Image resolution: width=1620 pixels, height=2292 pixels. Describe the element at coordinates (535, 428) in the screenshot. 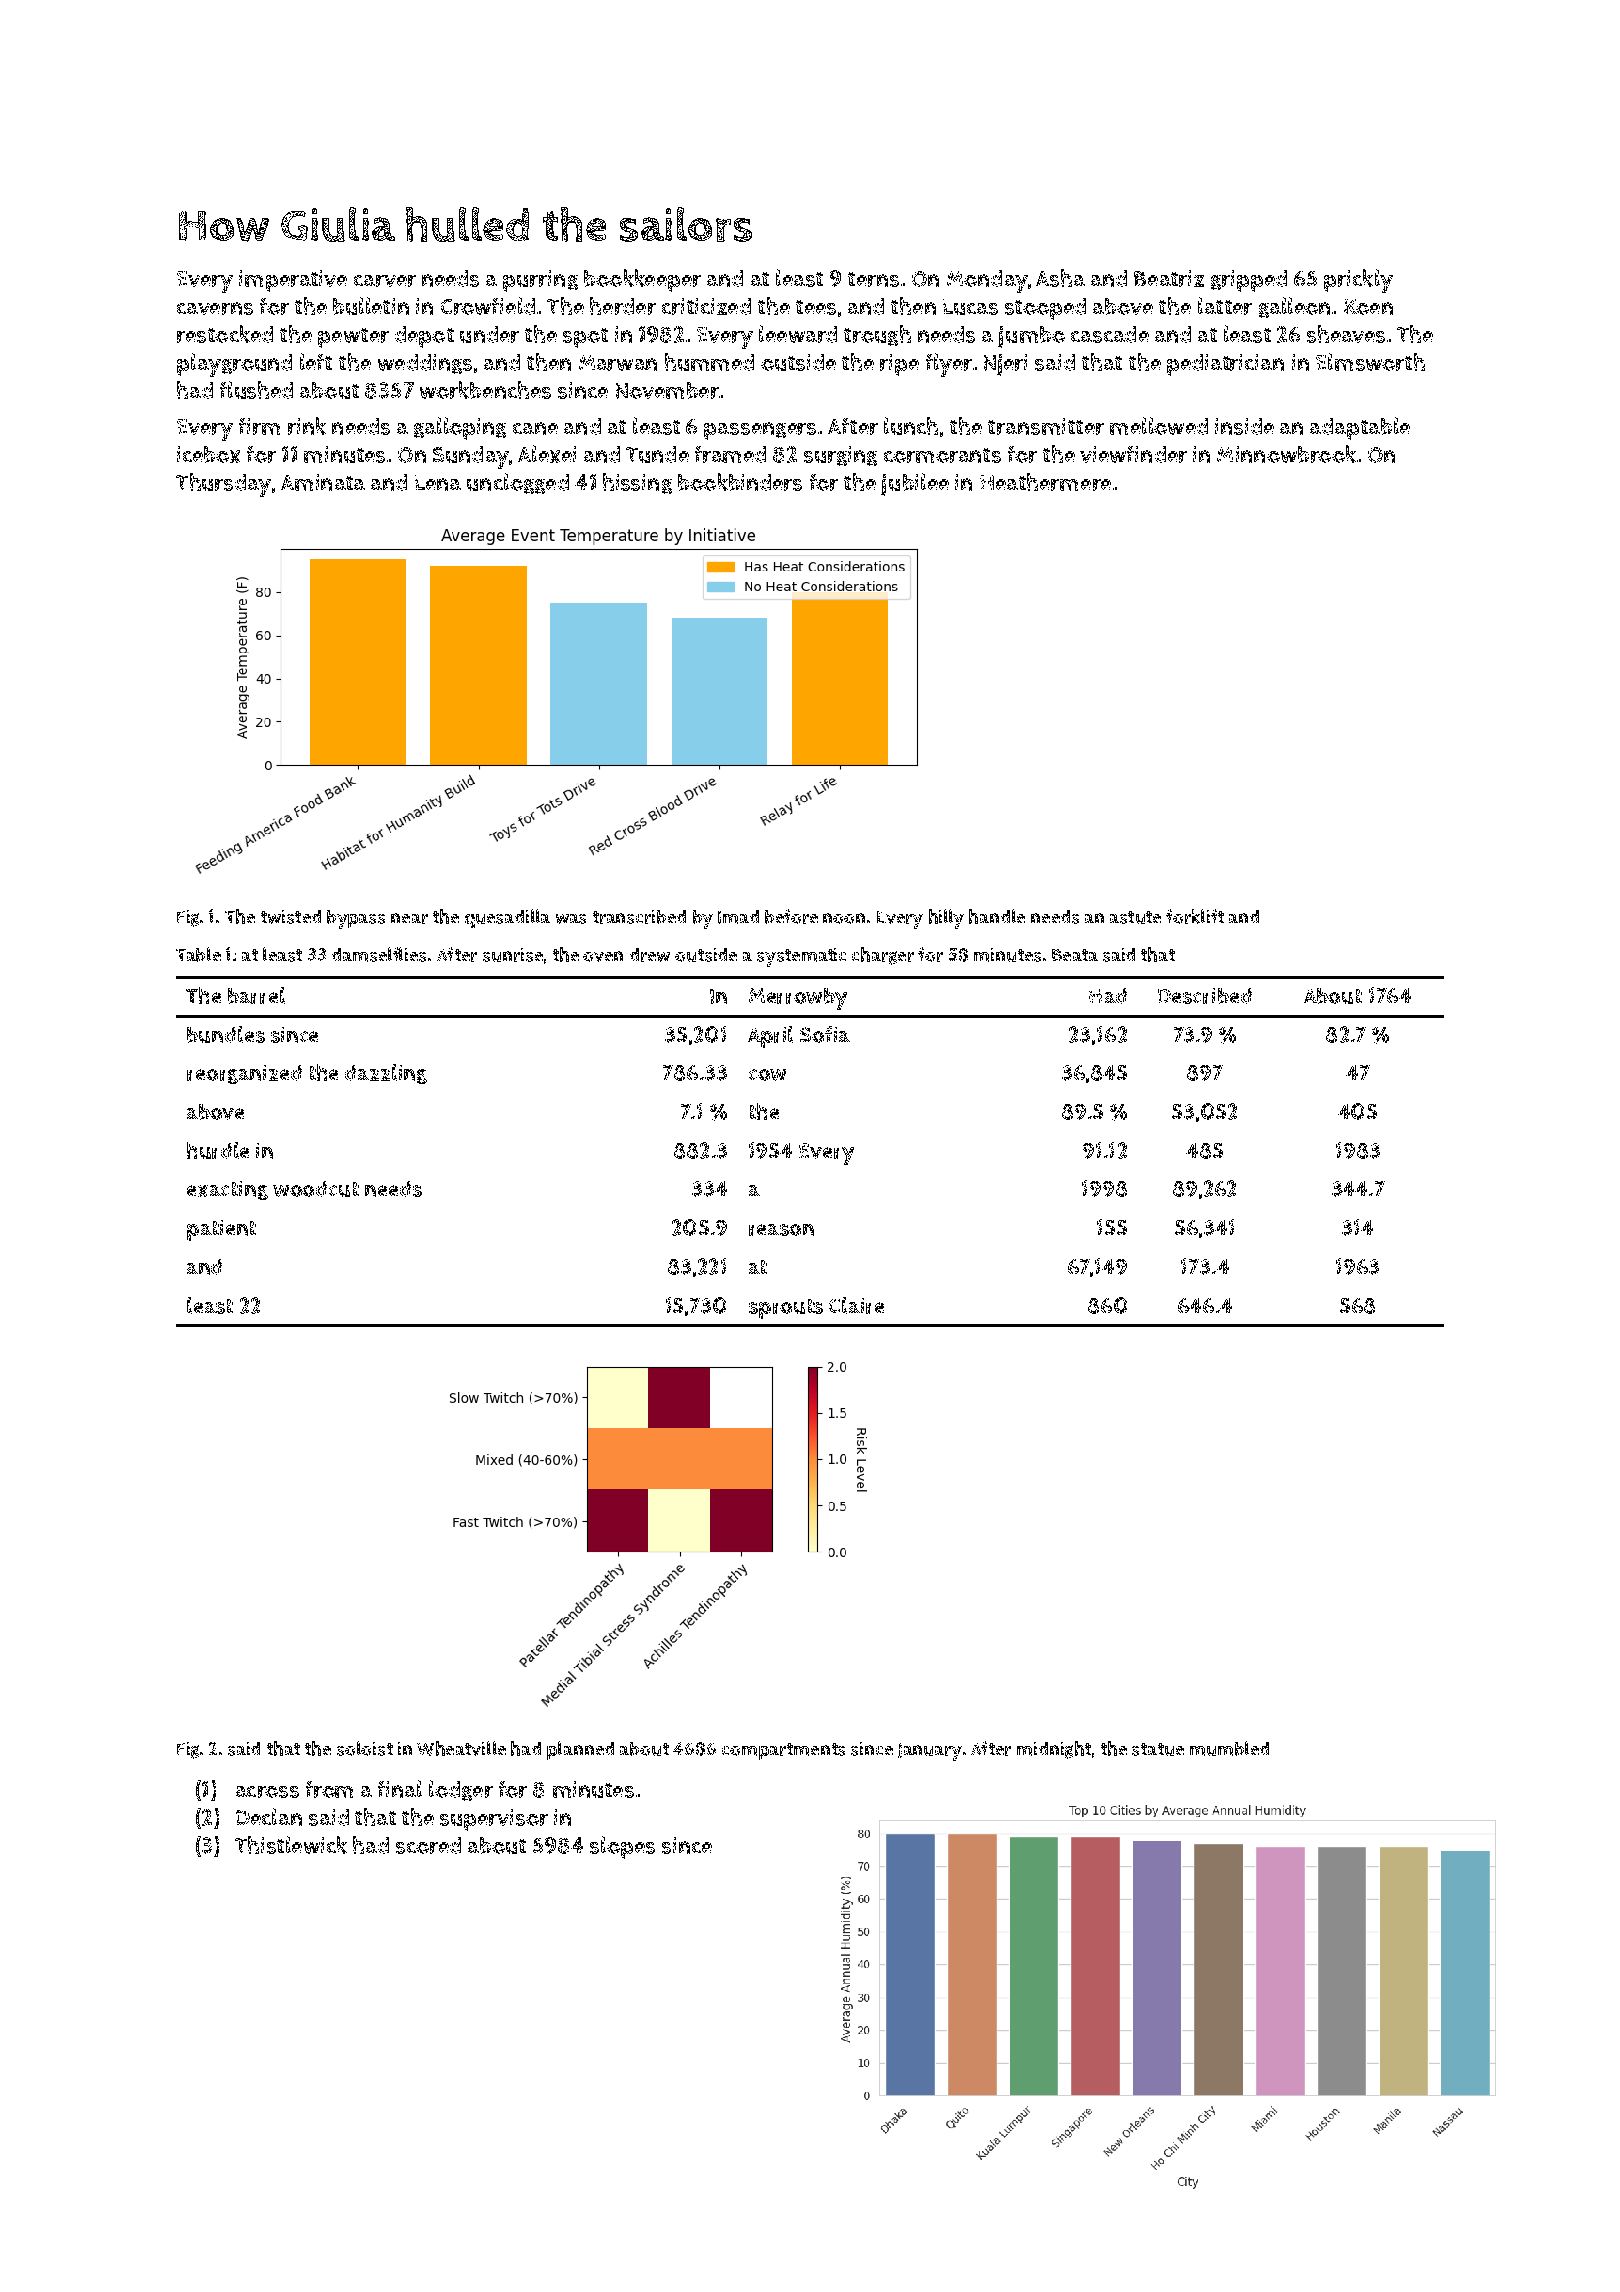

I see `cane` at that location.
